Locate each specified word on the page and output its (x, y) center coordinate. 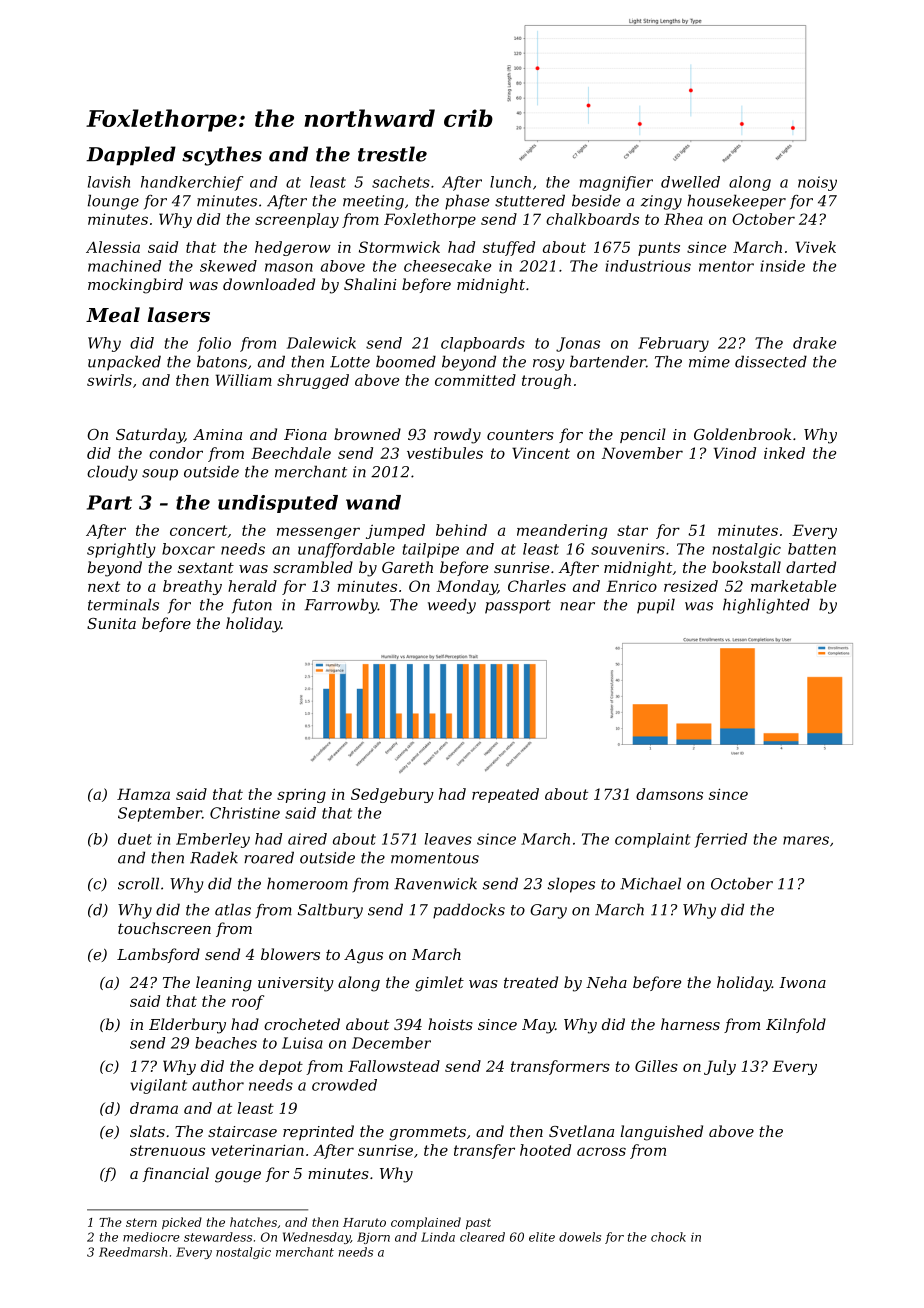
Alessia (113, 247)
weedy (452, 606)
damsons (669, 794)
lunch (510, 182)
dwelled (690, 182)
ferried (721, 840)
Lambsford (158, 955)
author (218, 1085)
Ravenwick (435, 883)
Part (109, 502)
